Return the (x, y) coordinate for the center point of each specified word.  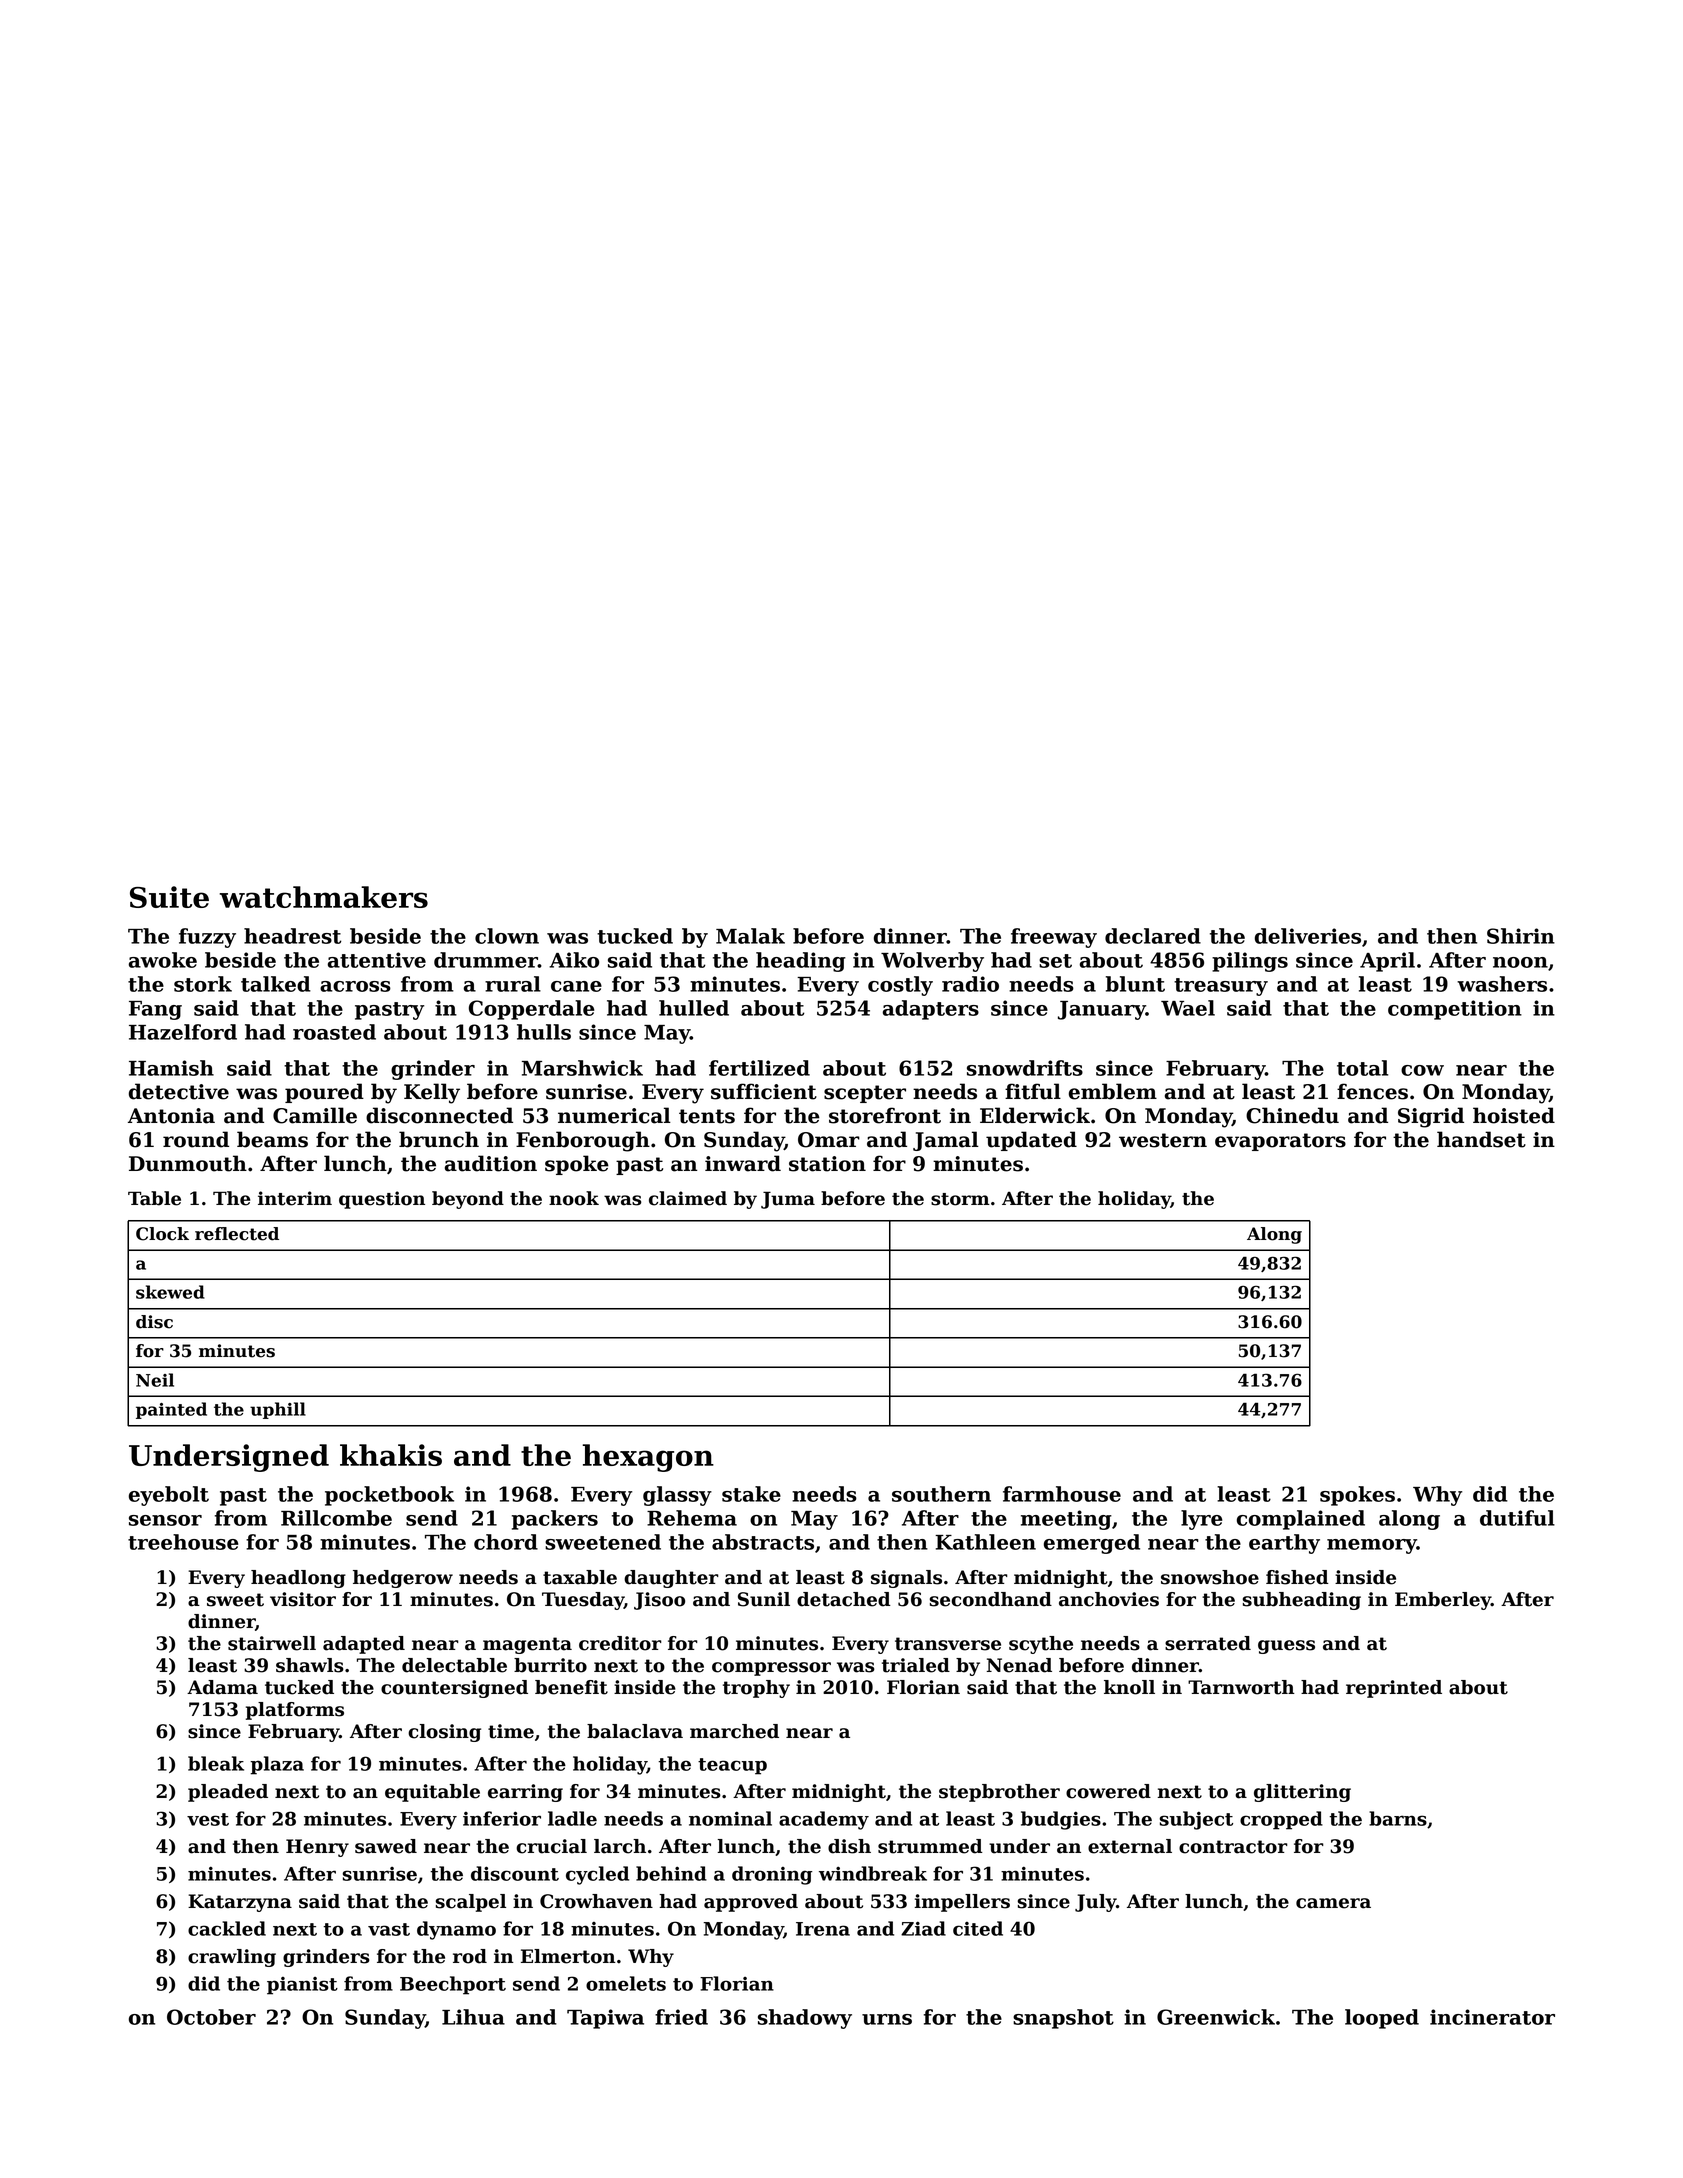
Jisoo (659, 1601)
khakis (391, 1455)
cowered (1108, 1791)
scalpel (471, 1903)
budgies (1061, 1820)
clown (507, 936)
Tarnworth (1241, 1687)
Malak (750, 936)
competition (1455, 1010)
